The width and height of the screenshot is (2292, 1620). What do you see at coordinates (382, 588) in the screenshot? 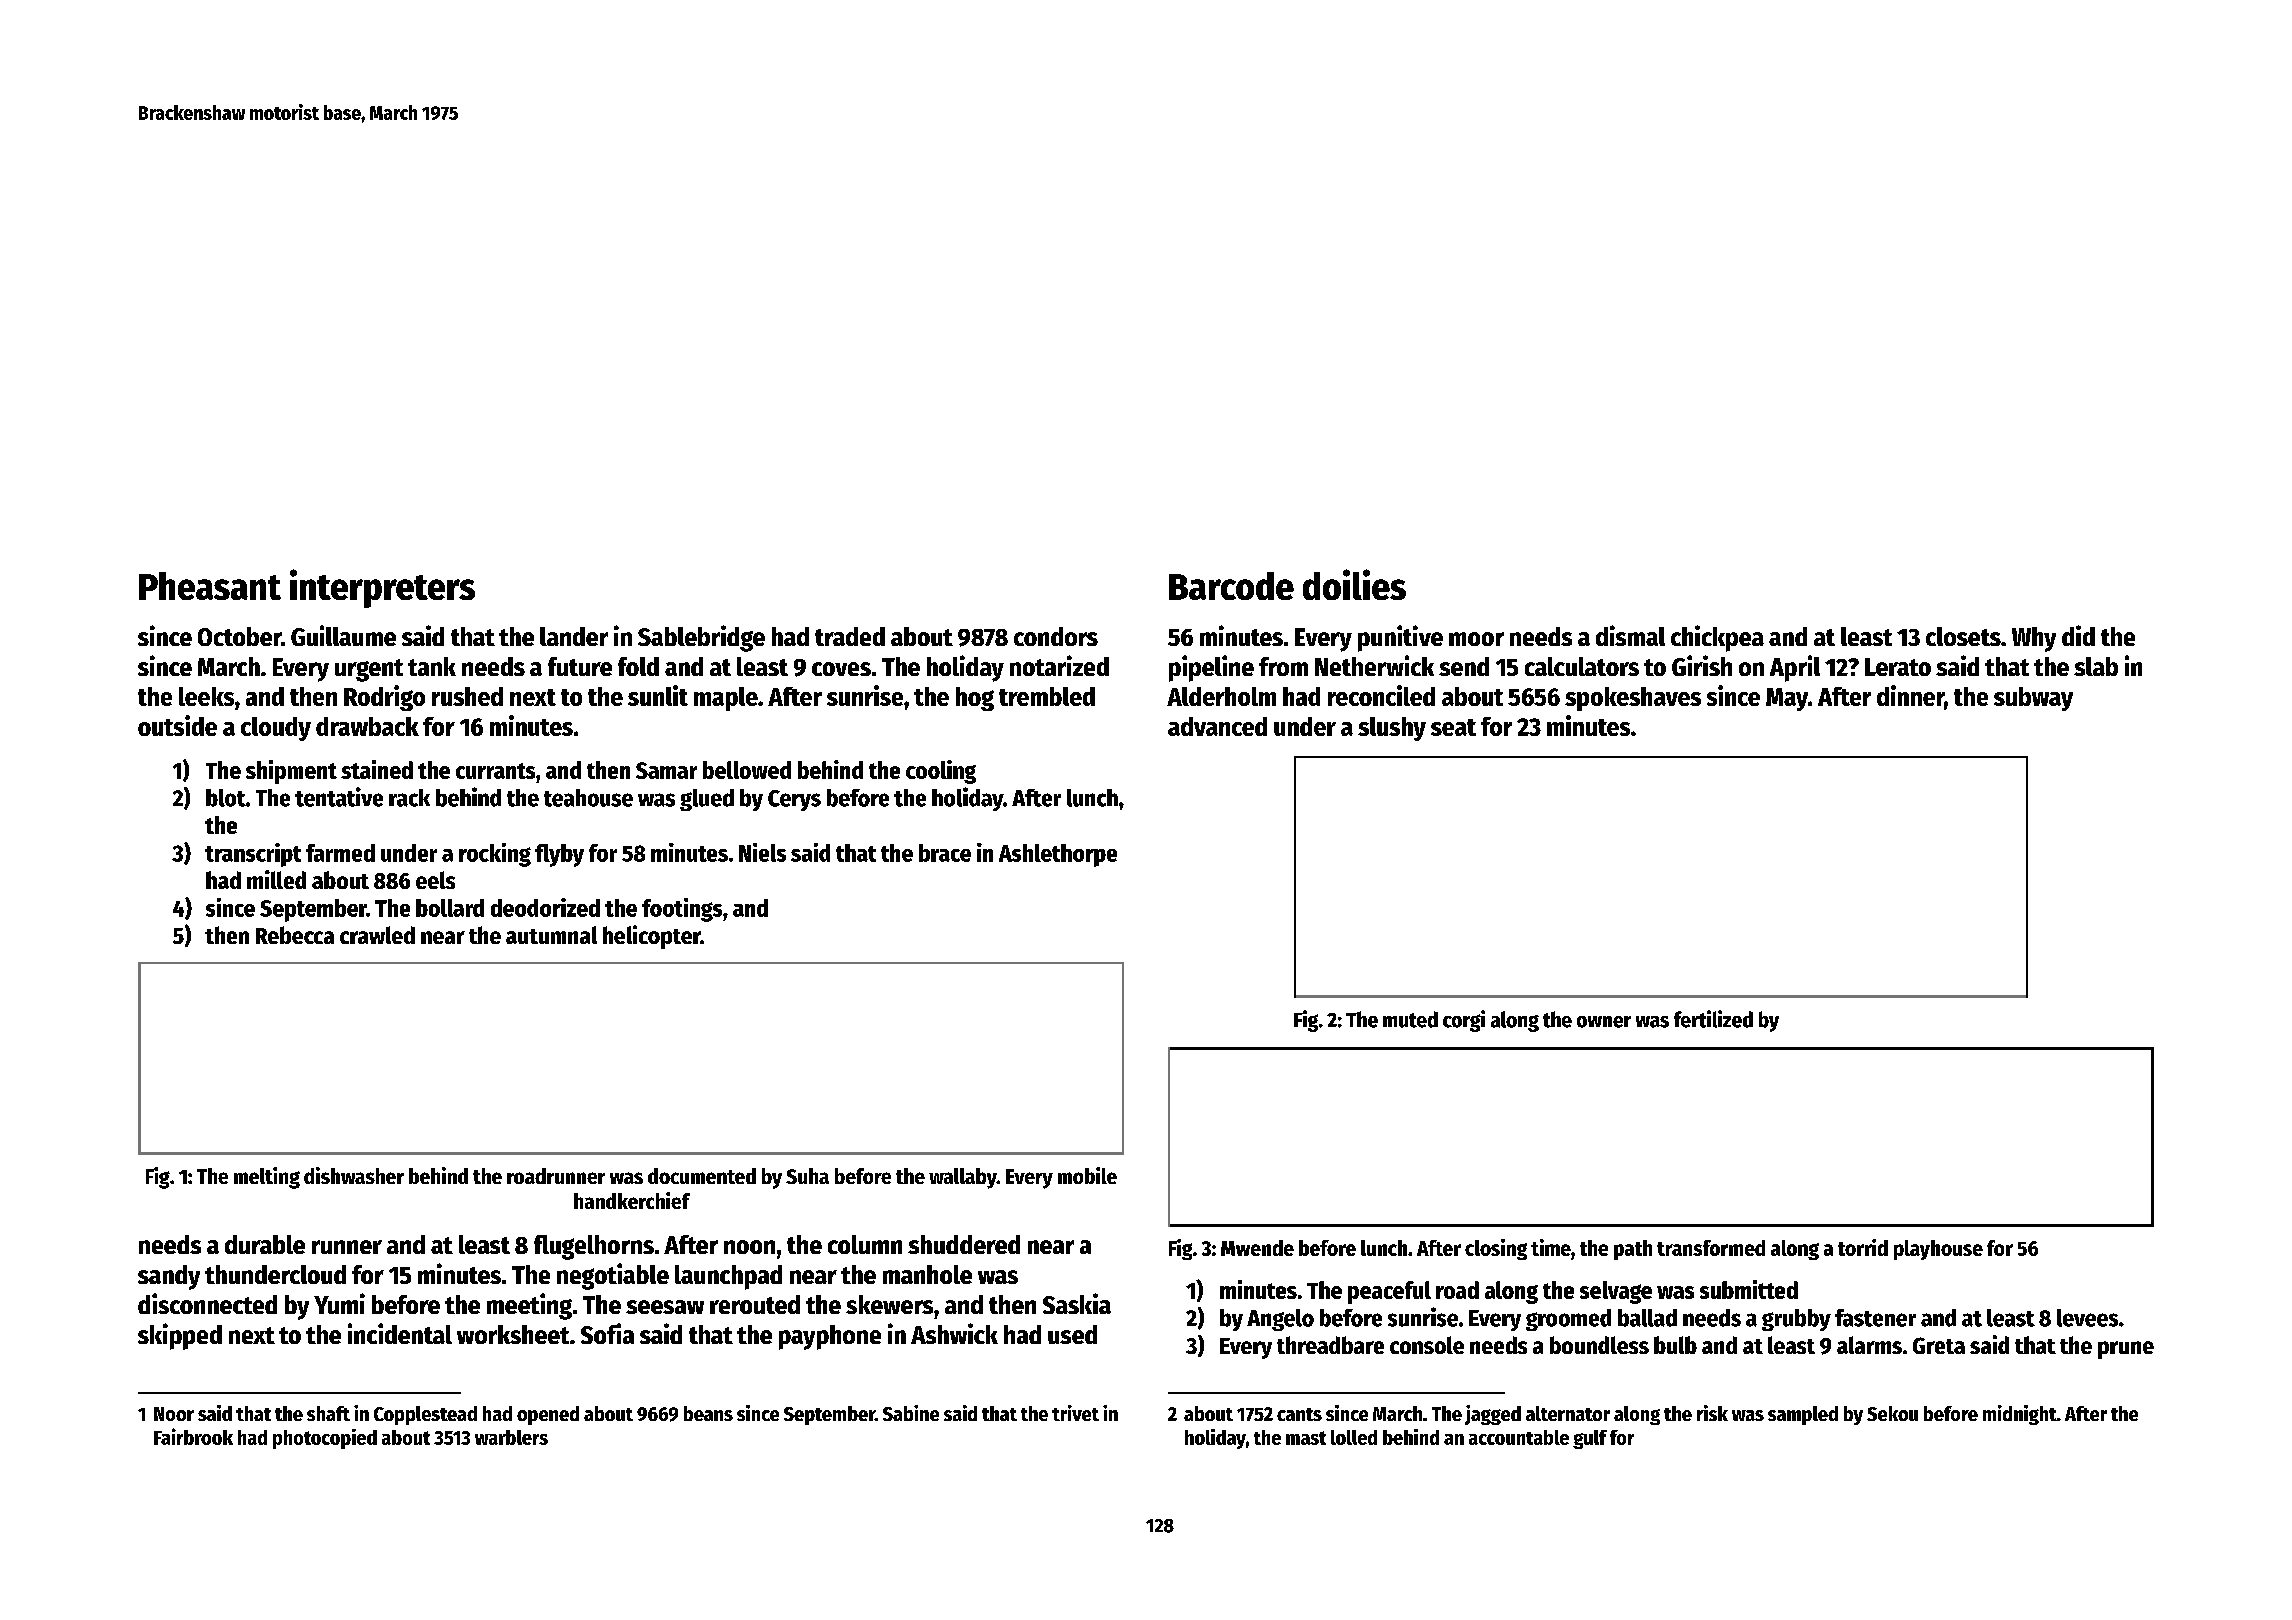
I see `interpreters` at bounding box center [382, 588].
